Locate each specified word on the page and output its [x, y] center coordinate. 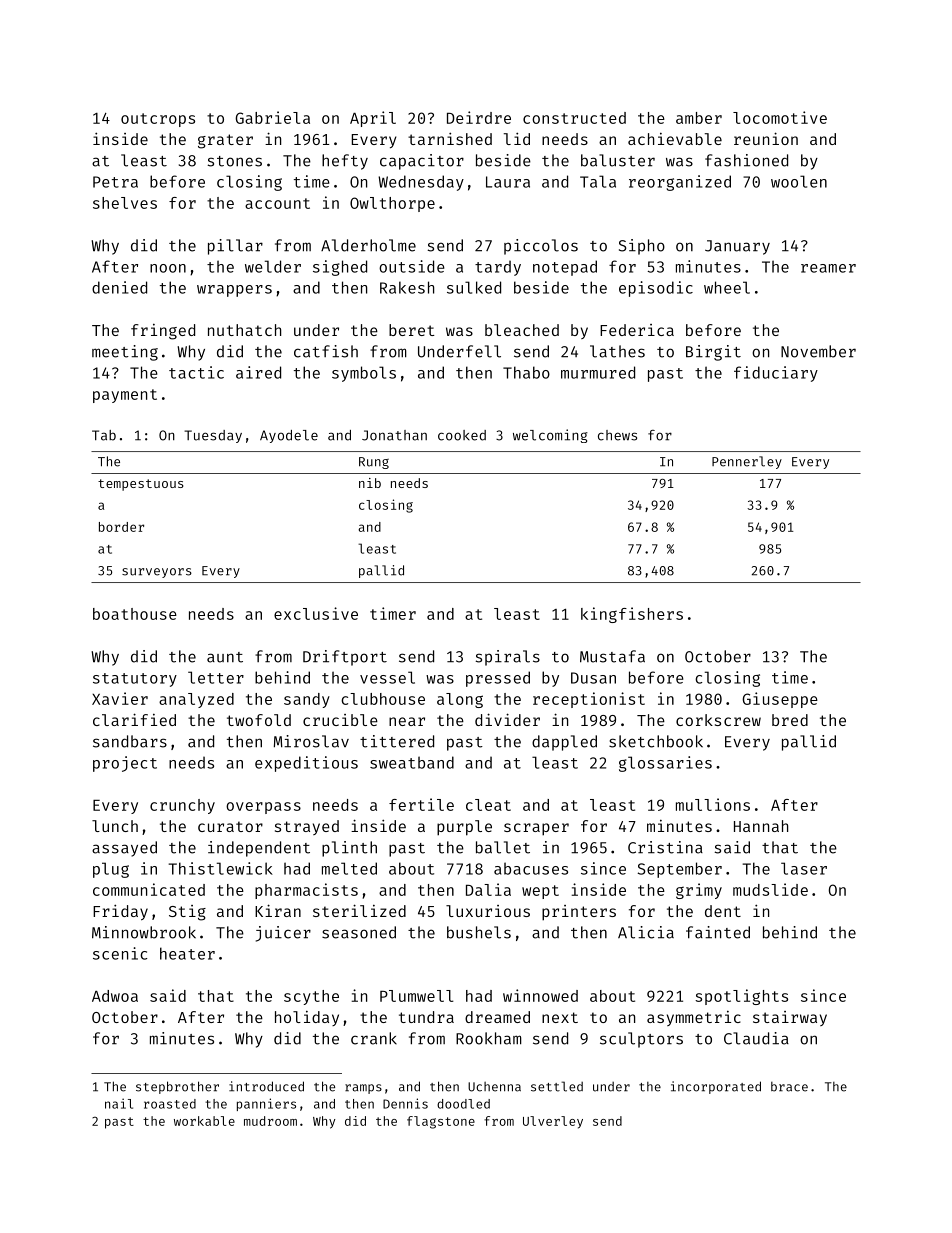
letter [216, 677]
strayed [307, 827]
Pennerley [747, 462]
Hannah [761, 826]
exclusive [316, 613]
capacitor [422, 162]
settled [557, 1086]
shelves [125, 203]
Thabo [526, 372]
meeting [125, 353]
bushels [479, 932]
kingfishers [632, 615]
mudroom [270, 1121]
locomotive [780, 117]
